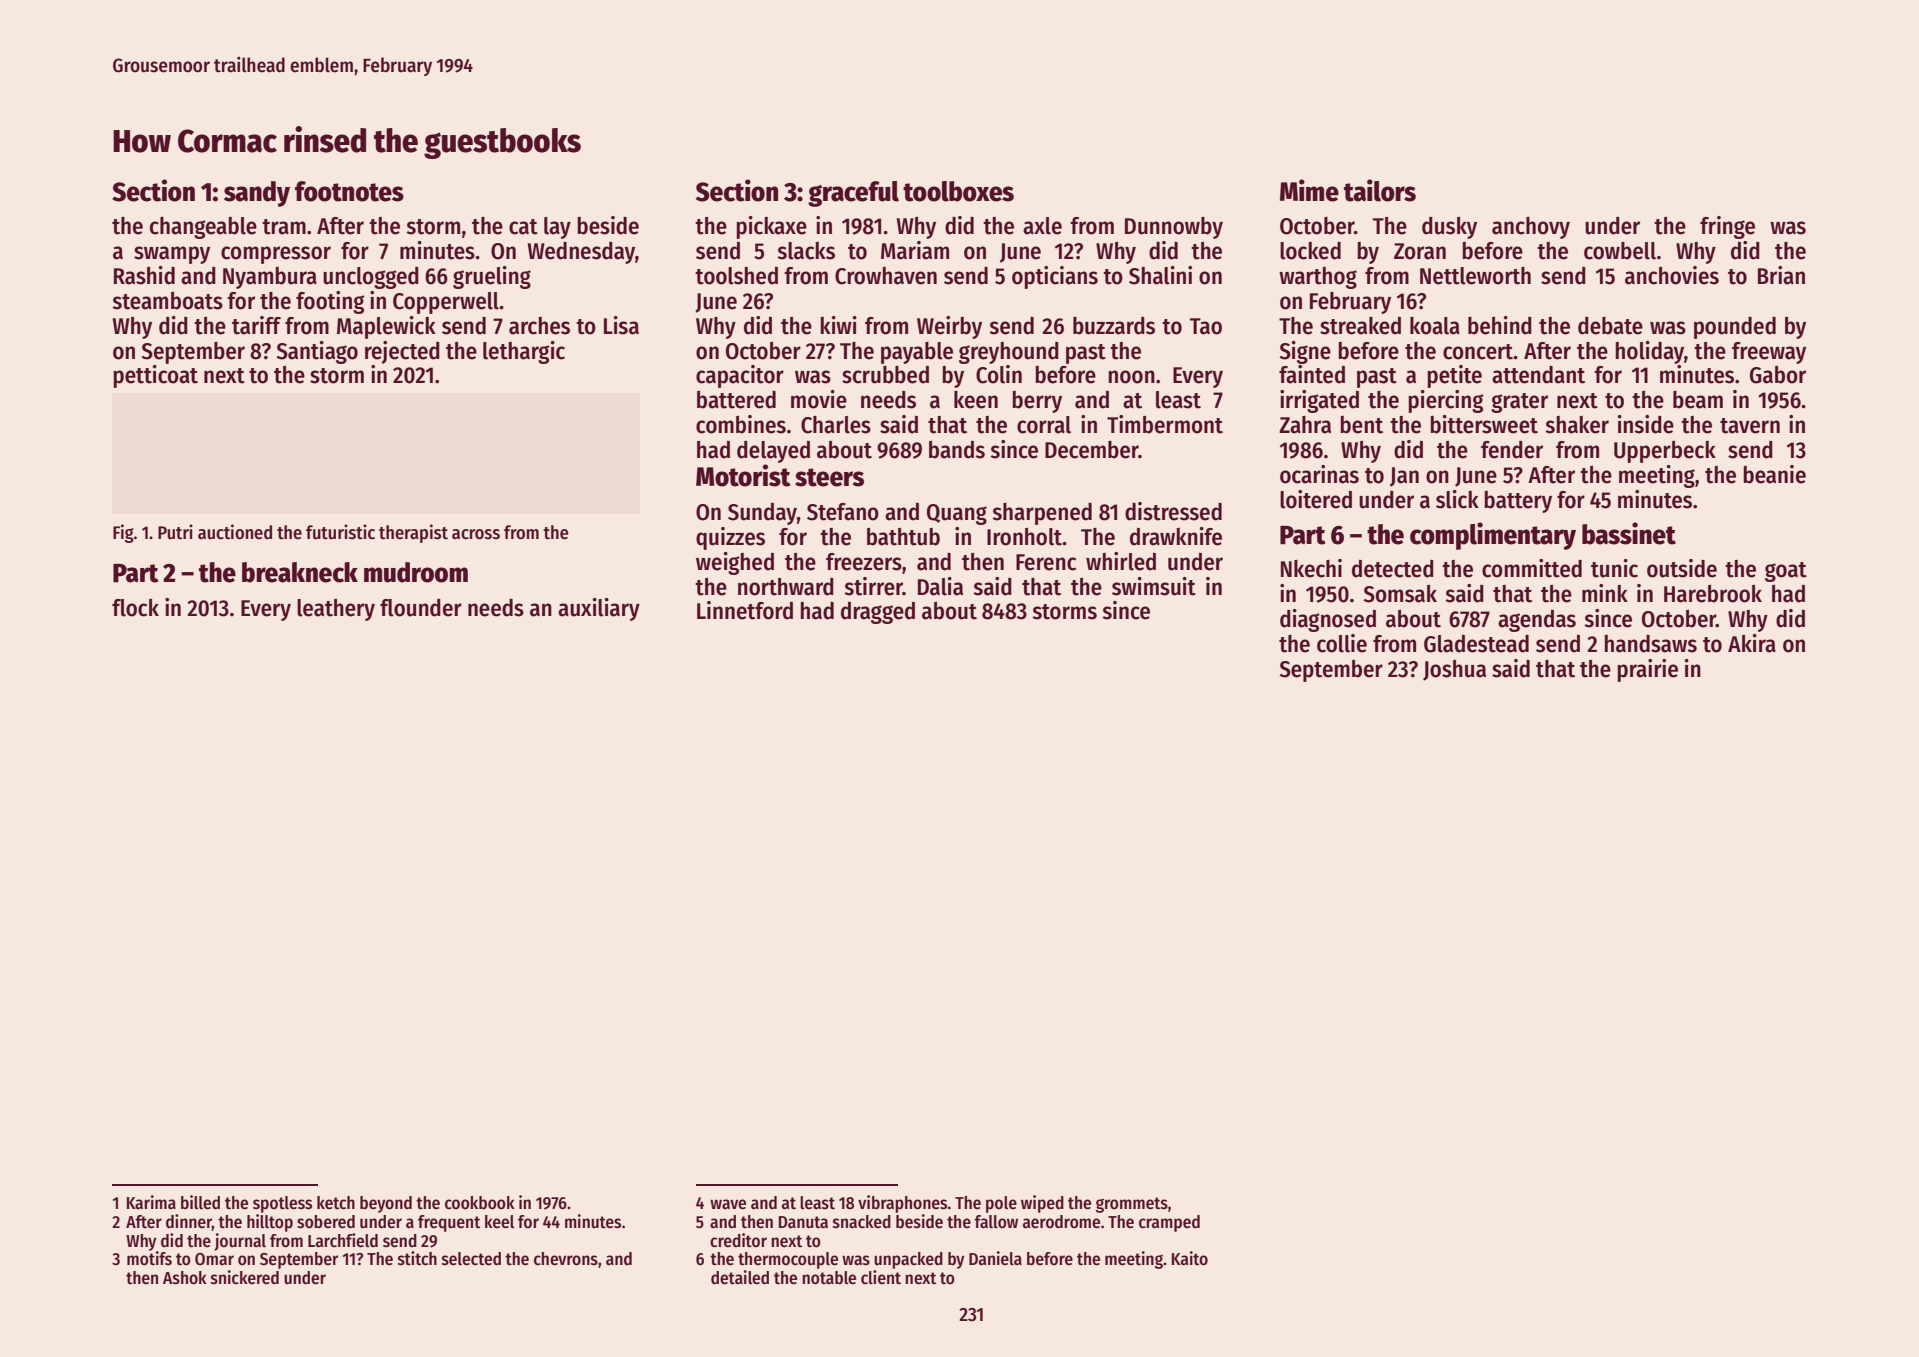  What do you see at coordinates (1647, 670) in the screenshot?
I see `prairie` at bounding box center [1647, 670].
